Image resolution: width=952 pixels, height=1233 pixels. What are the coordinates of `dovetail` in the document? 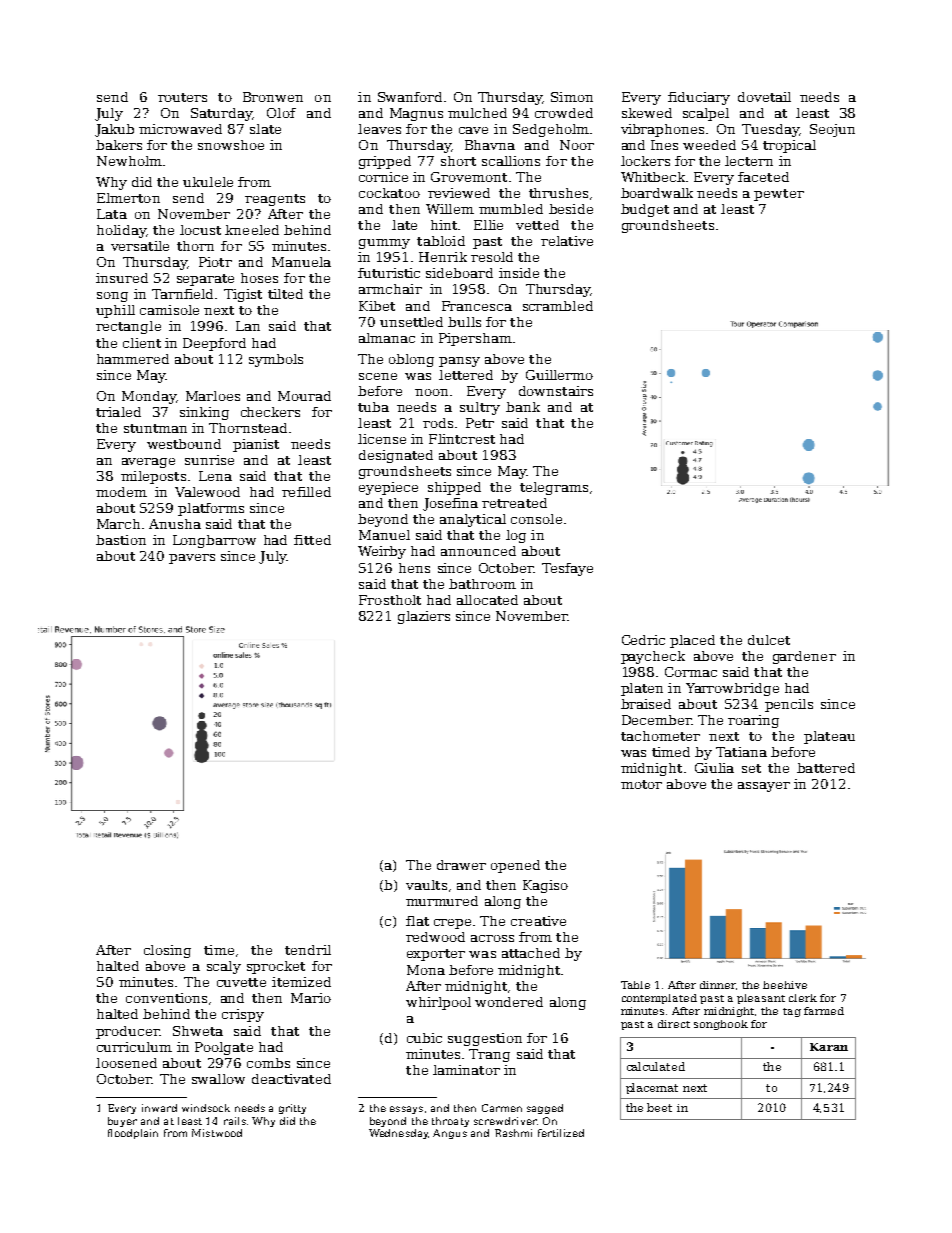 It's located at (764, 97).
